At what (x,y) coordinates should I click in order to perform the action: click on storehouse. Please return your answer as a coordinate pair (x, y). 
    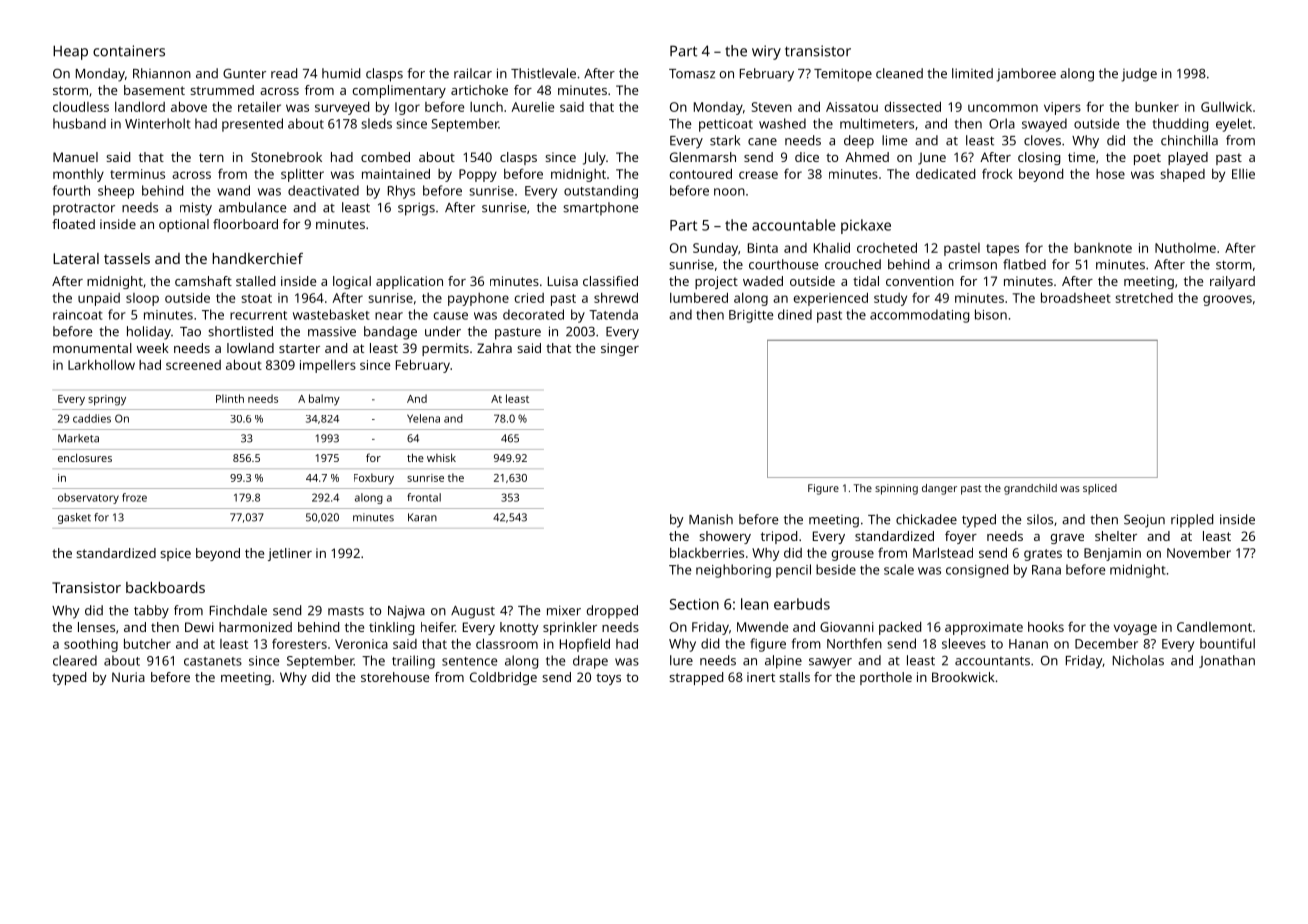
    Looking at the image, I should click on (395, 677).
